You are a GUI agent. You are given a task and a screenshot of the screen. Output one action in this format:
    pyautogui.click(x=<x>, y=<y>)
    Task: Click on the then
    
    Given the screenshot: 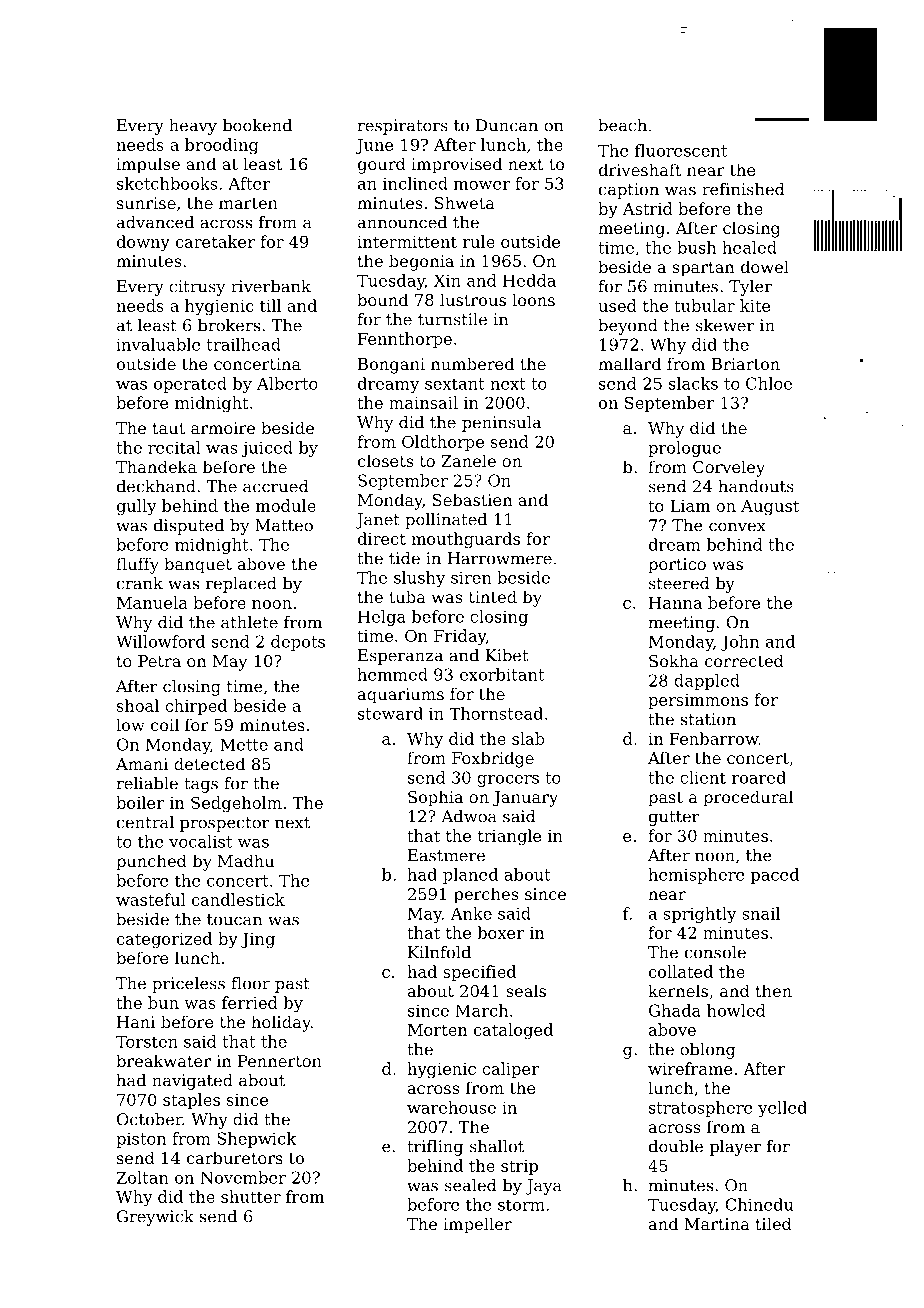 What is the action you would take?
    pyautogui.click(x=774, y=990)
